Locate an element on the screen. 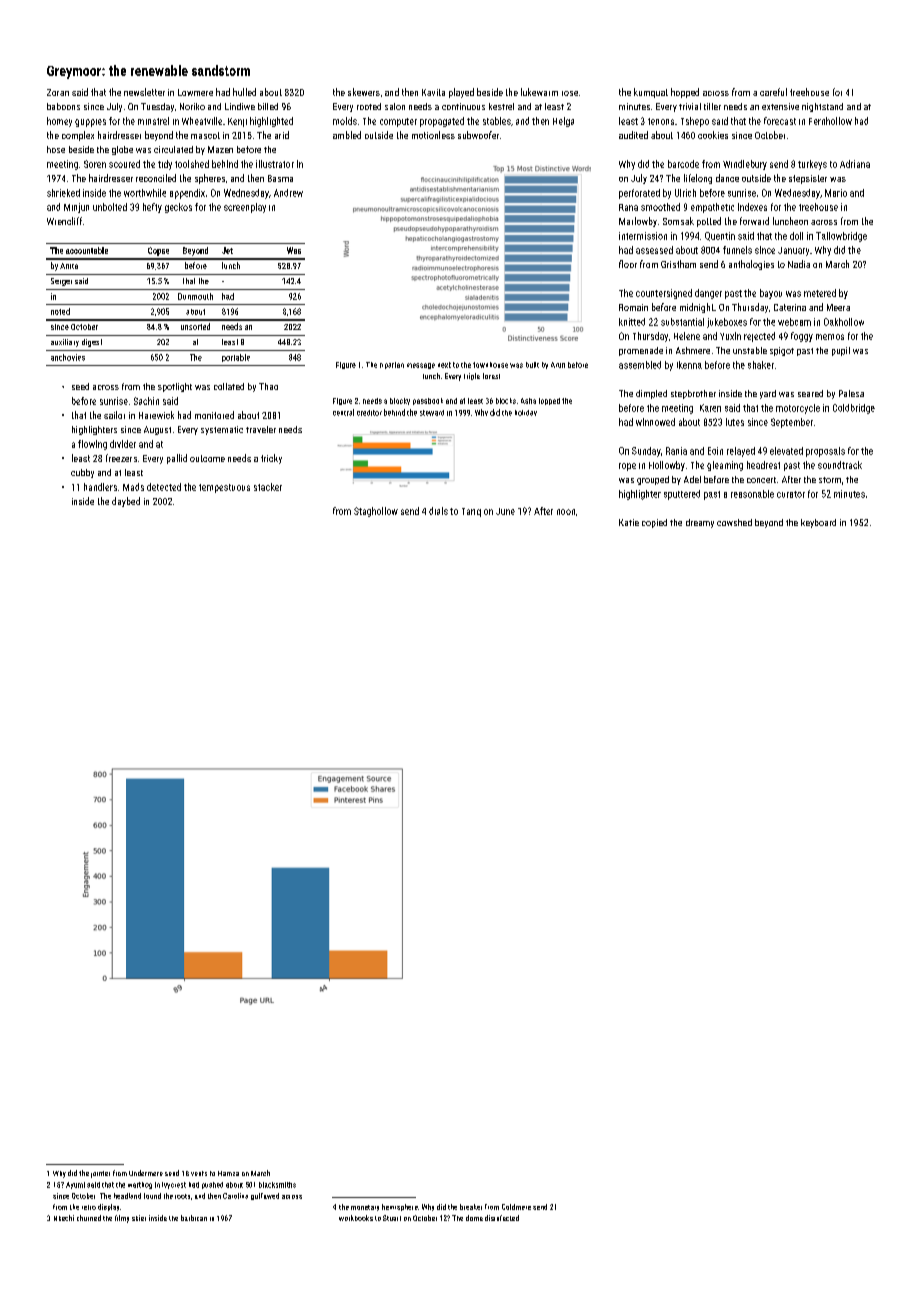 Image resolution: width=924 pixels, height=1308 pixels. Kavita is located at coordinates (433, 92).
